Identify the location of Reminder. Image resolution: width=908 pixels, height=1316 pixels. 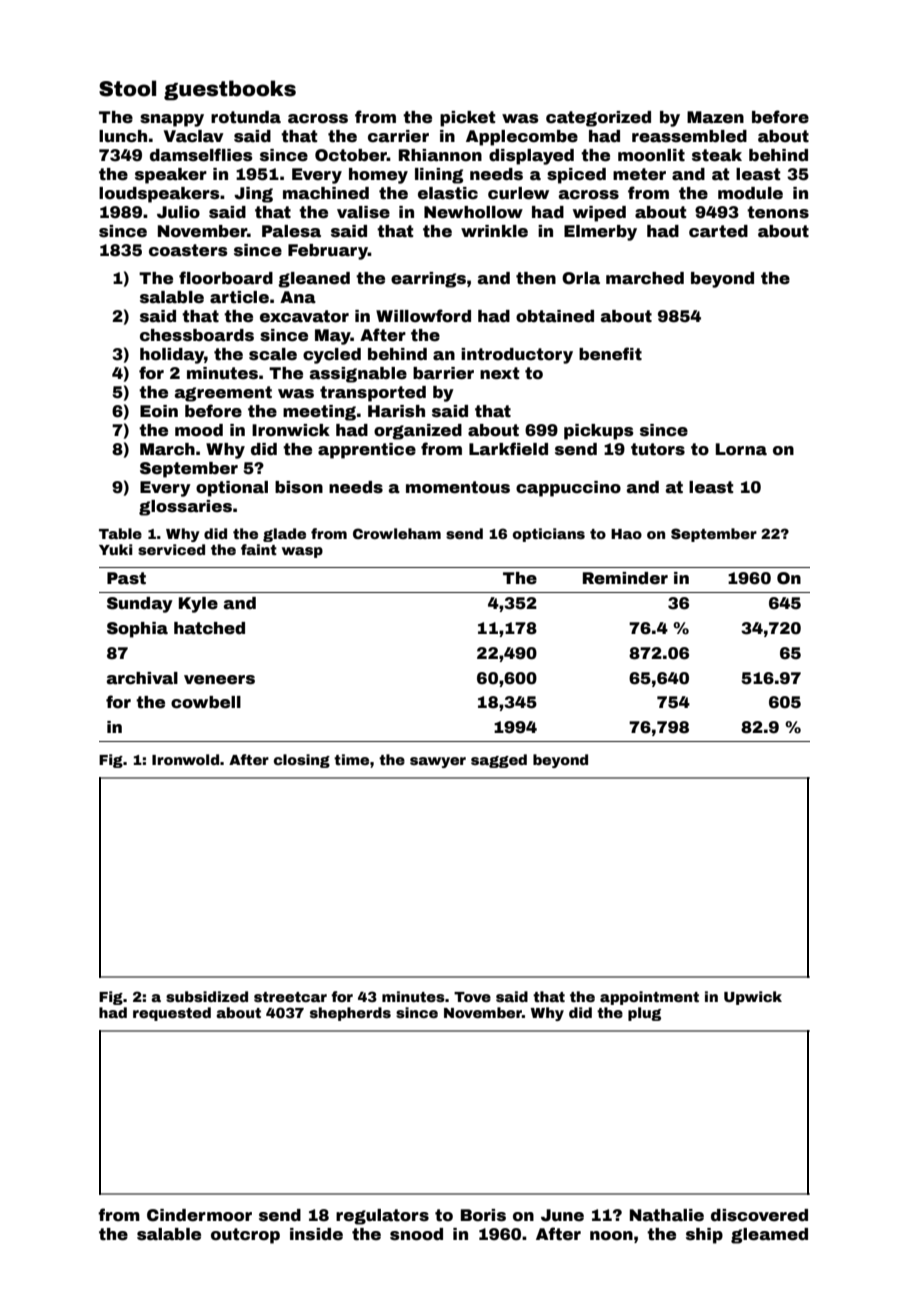
(625, 578).
